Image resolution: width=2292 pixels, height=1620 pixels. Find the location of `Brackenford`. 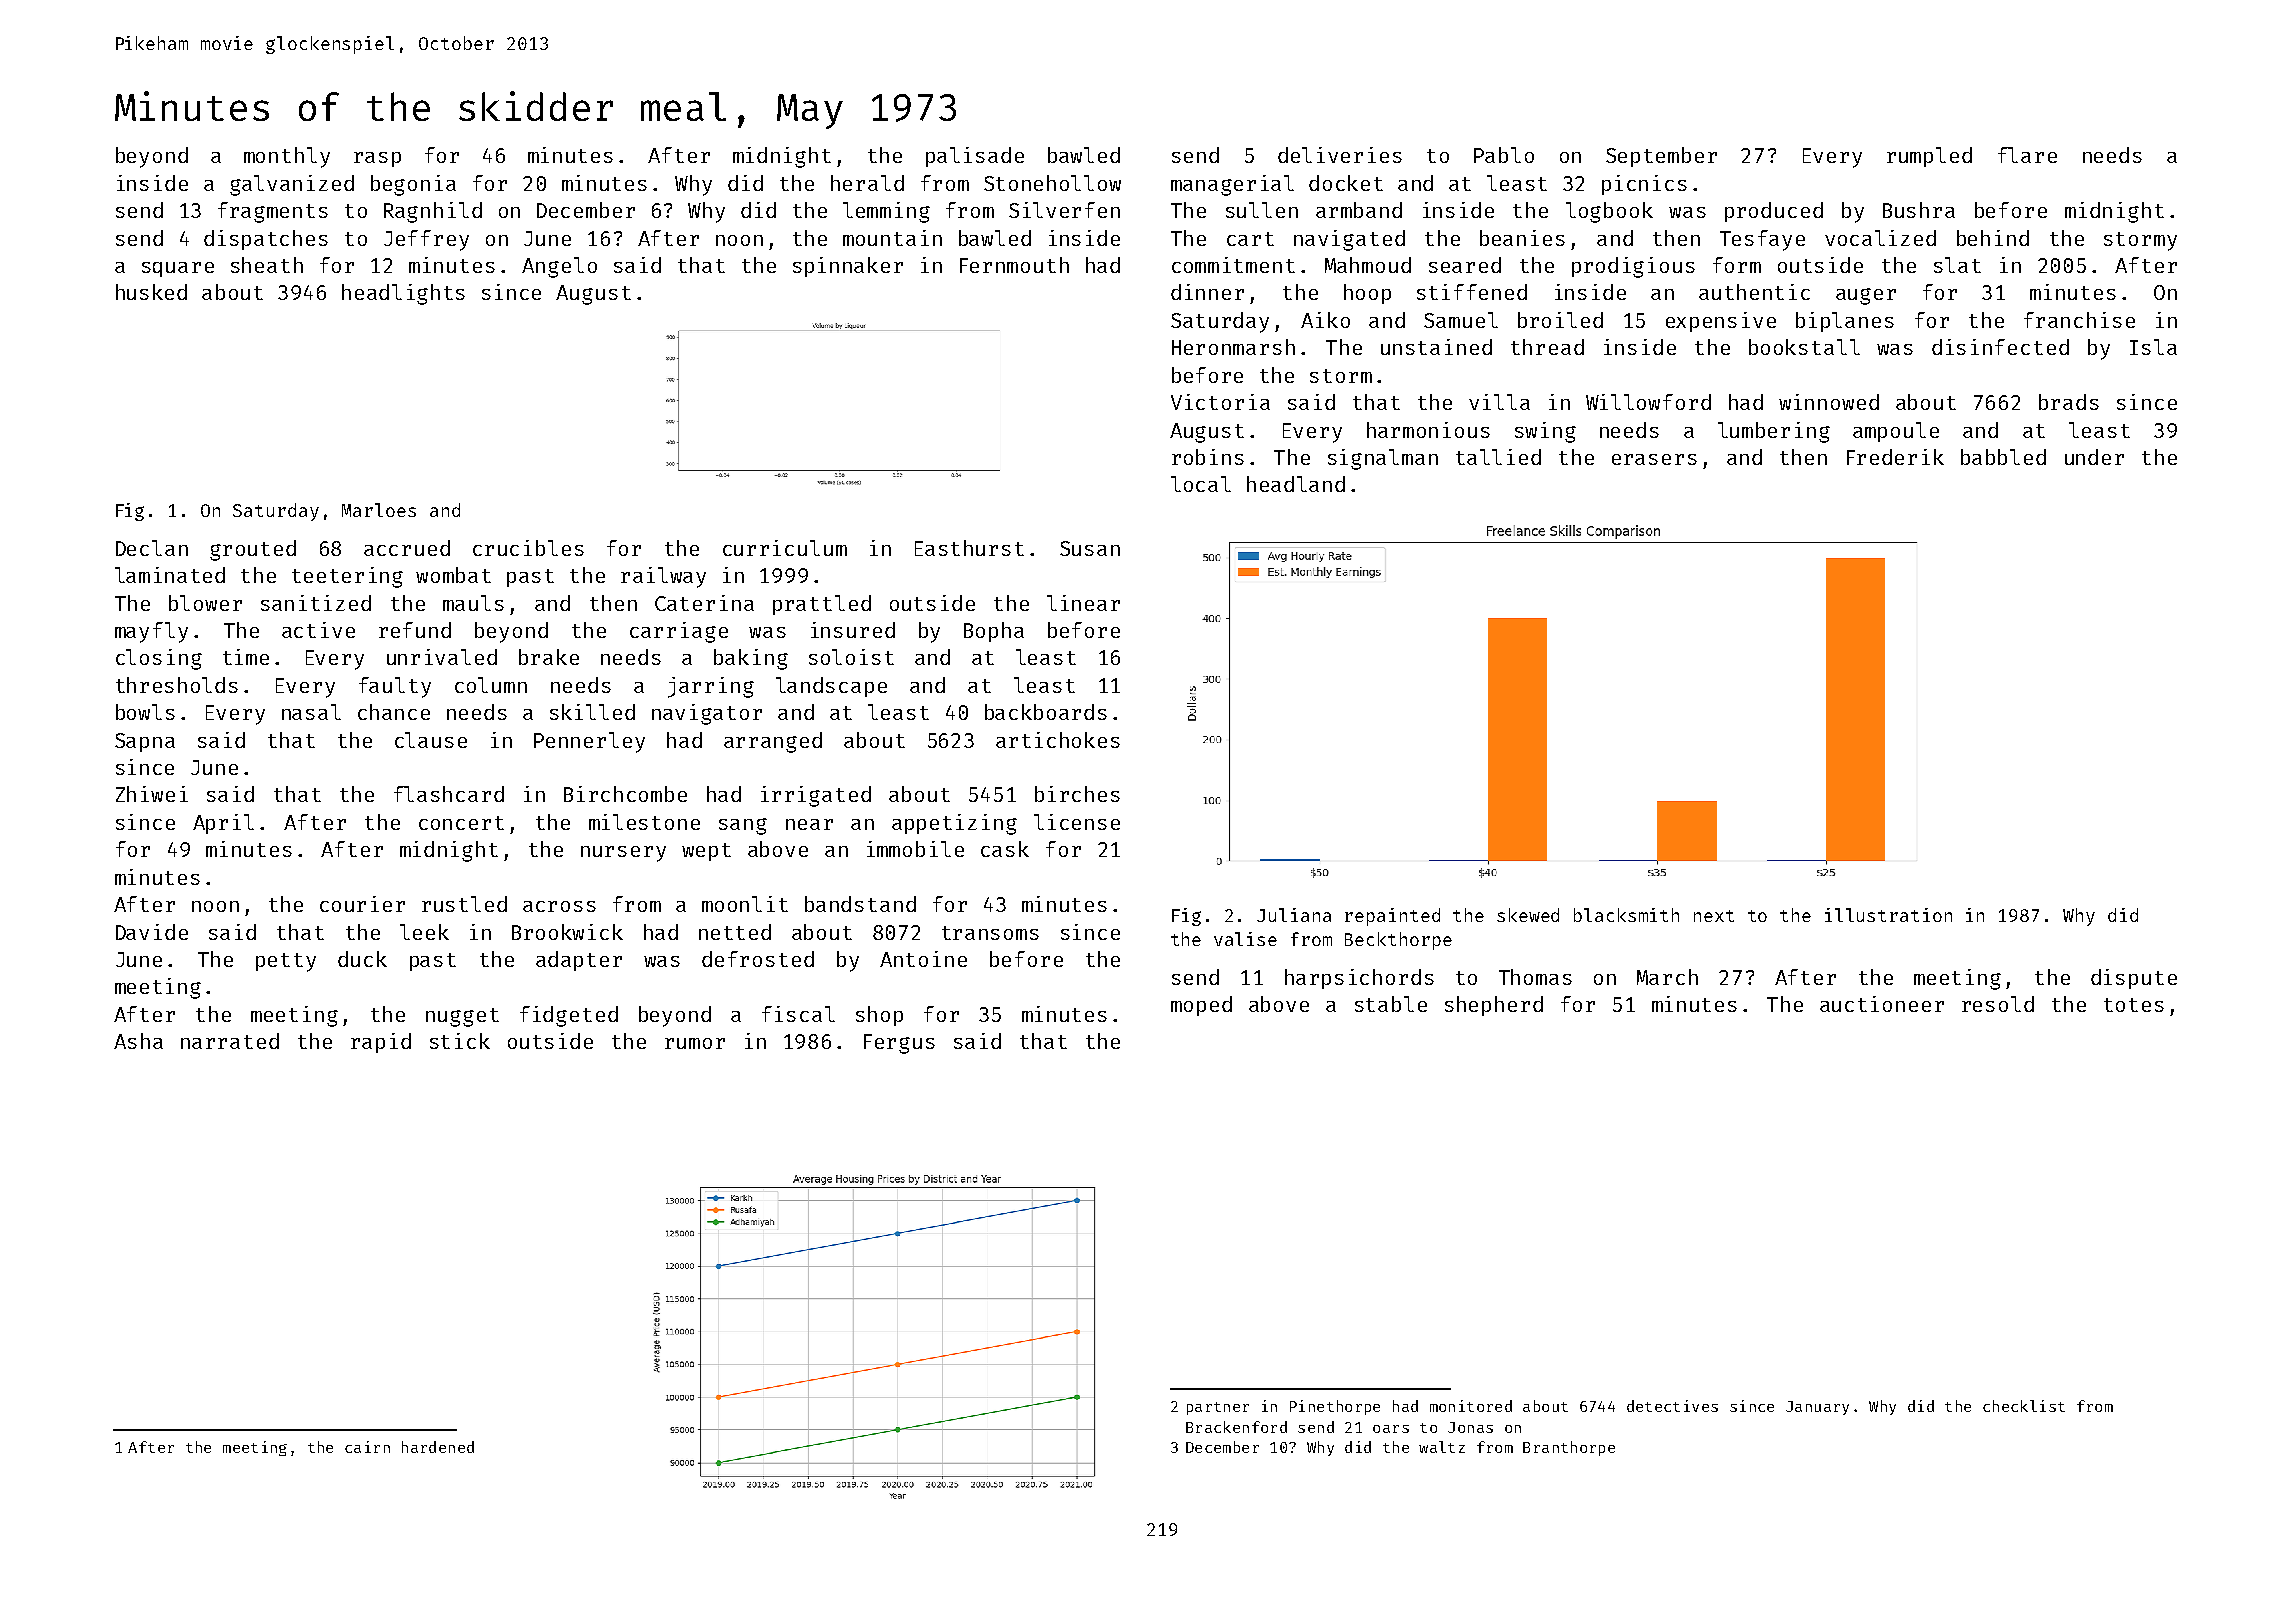

Brackenford is located at coordinates (1236, 1427).
